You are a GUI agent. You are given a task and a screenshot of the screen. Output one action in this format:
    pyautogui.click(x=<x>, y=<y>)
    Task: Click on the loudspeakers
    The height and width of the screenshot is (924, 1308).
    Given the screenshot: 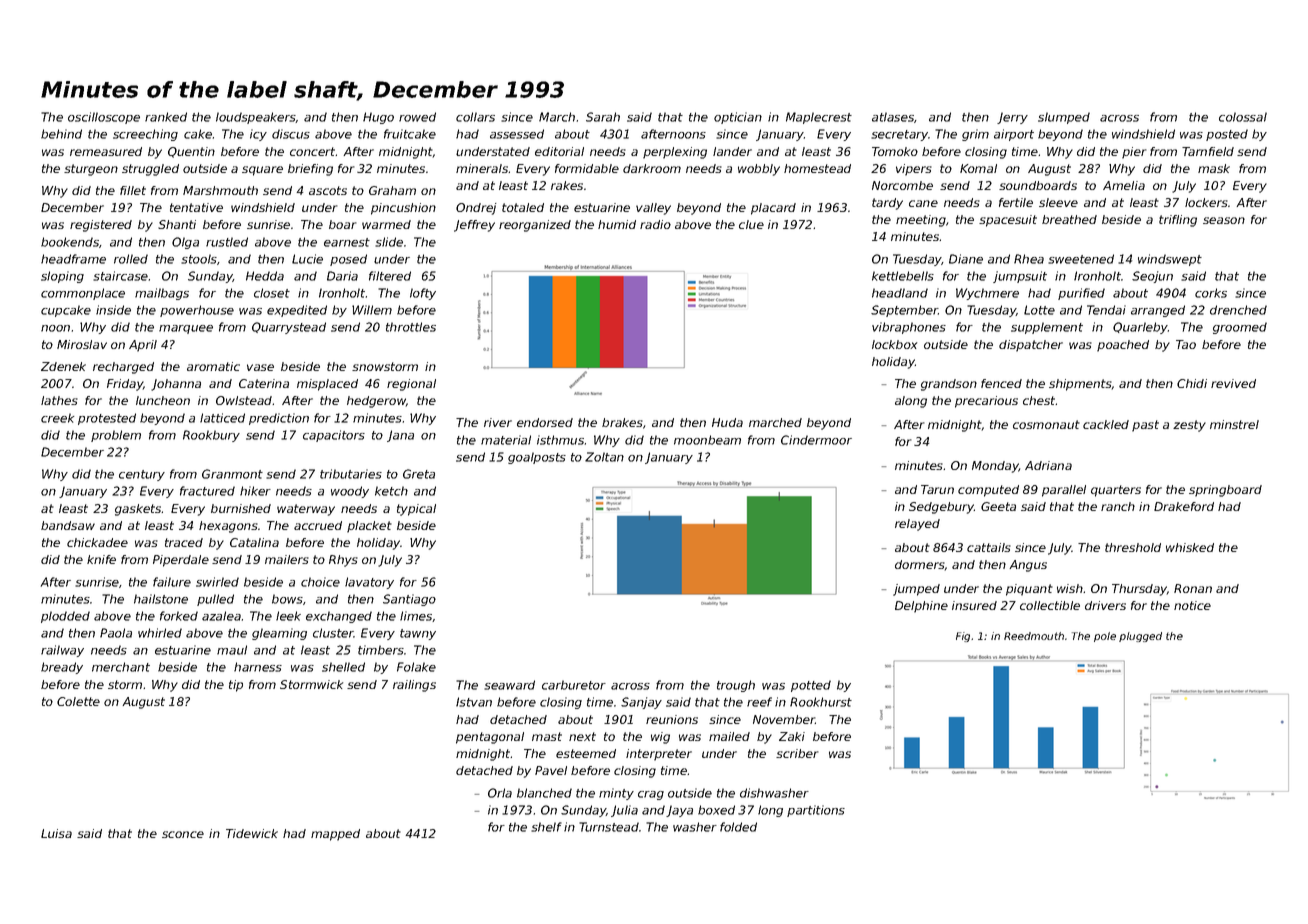 What is the action you would take?
    pyautogui.click(x=256, y=118)
